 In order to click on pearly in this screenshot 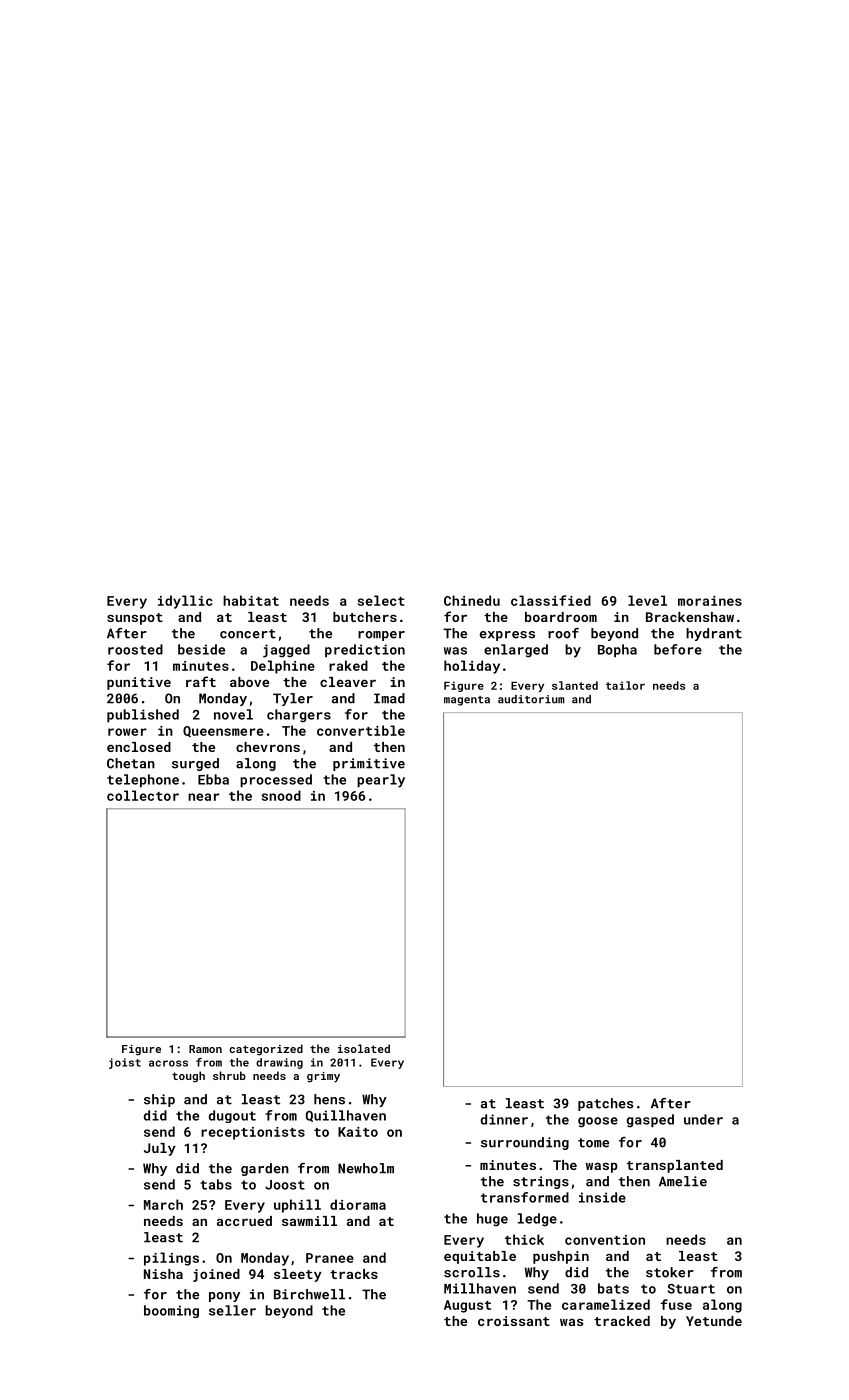, I will do `click(381, 781)`.
